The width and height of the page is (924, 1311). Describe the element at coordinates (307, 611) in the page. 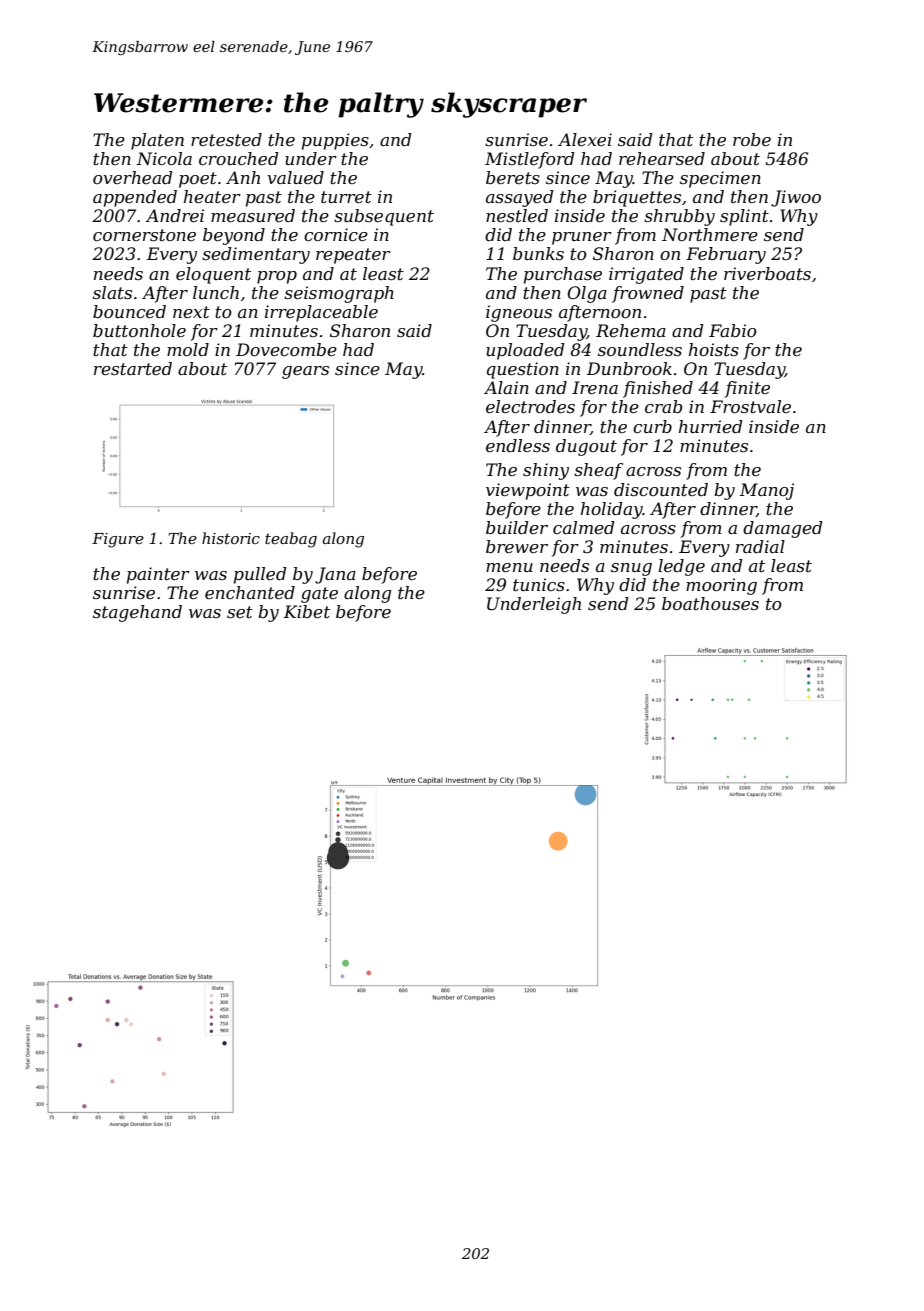

I see `Kibet` at that location.
